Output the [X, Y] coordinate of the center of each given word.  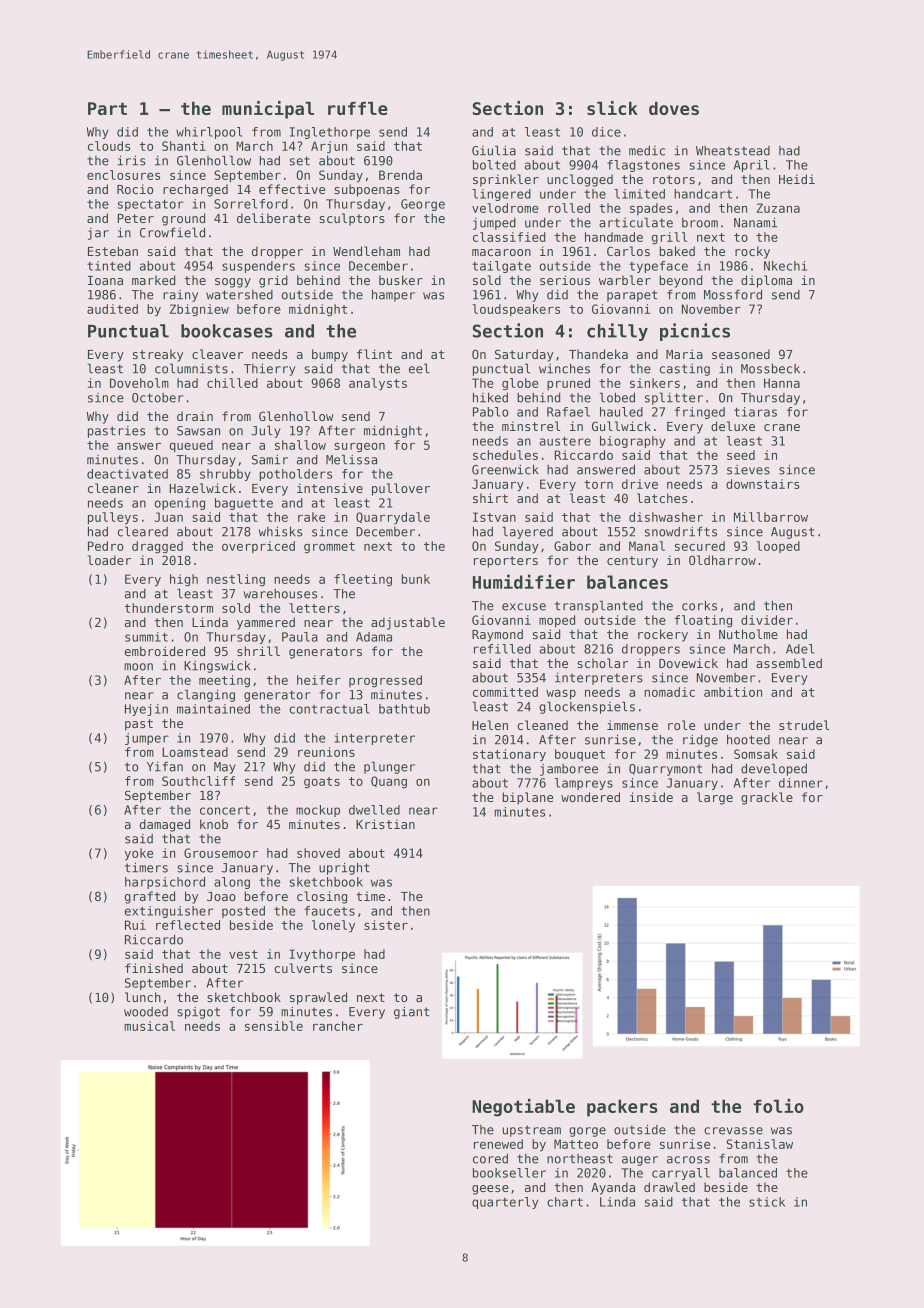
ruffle [358, 108]
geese [490, 1190]
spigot [198, 1013]
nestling [236, 580]
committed [505, 692]
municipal [268, 110]
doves [674, 108]
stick [767, 1202]
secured [700, 546]
